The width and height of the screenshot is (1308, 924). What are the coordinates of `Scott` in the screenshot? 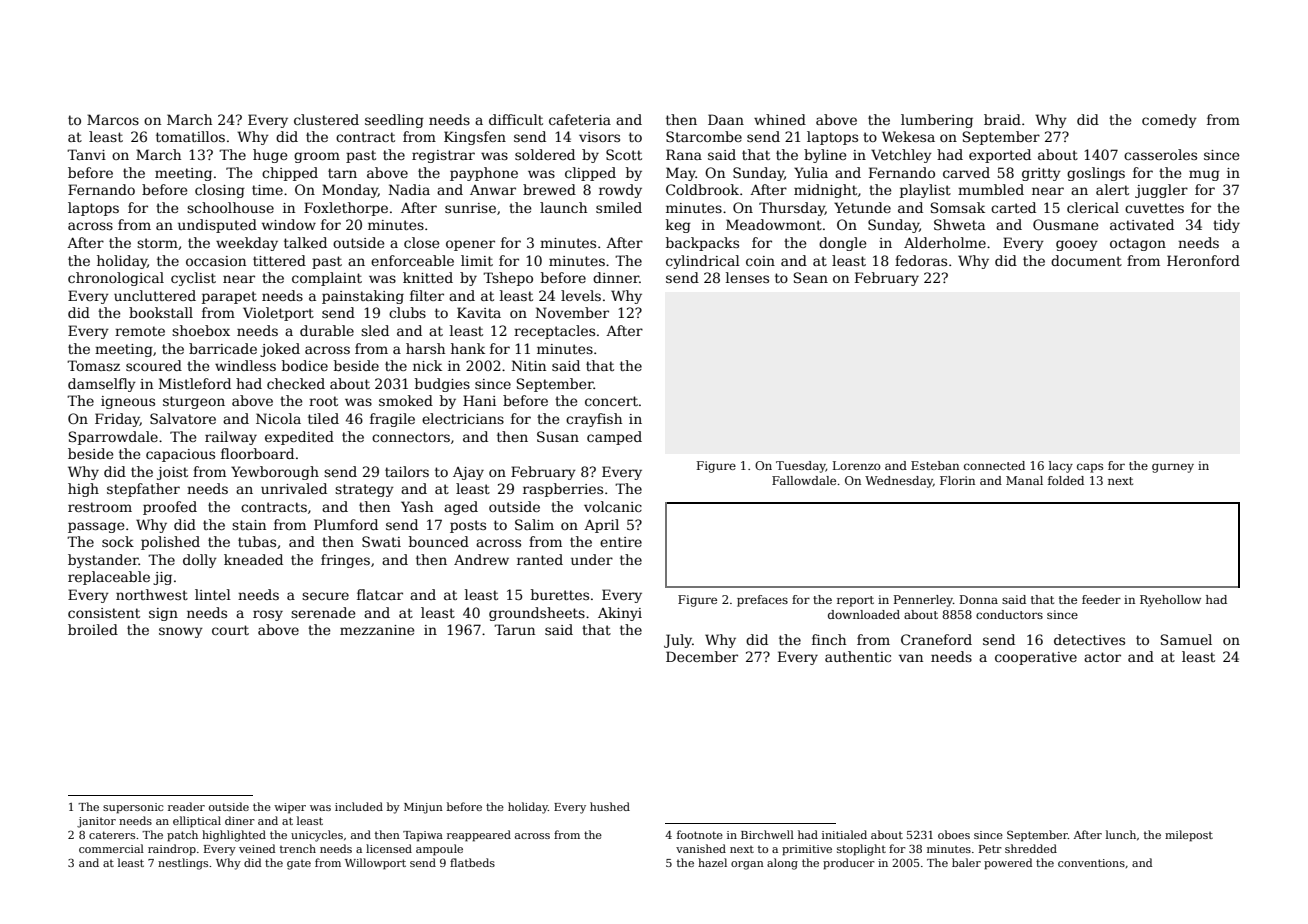 It's located at (624, 154).
